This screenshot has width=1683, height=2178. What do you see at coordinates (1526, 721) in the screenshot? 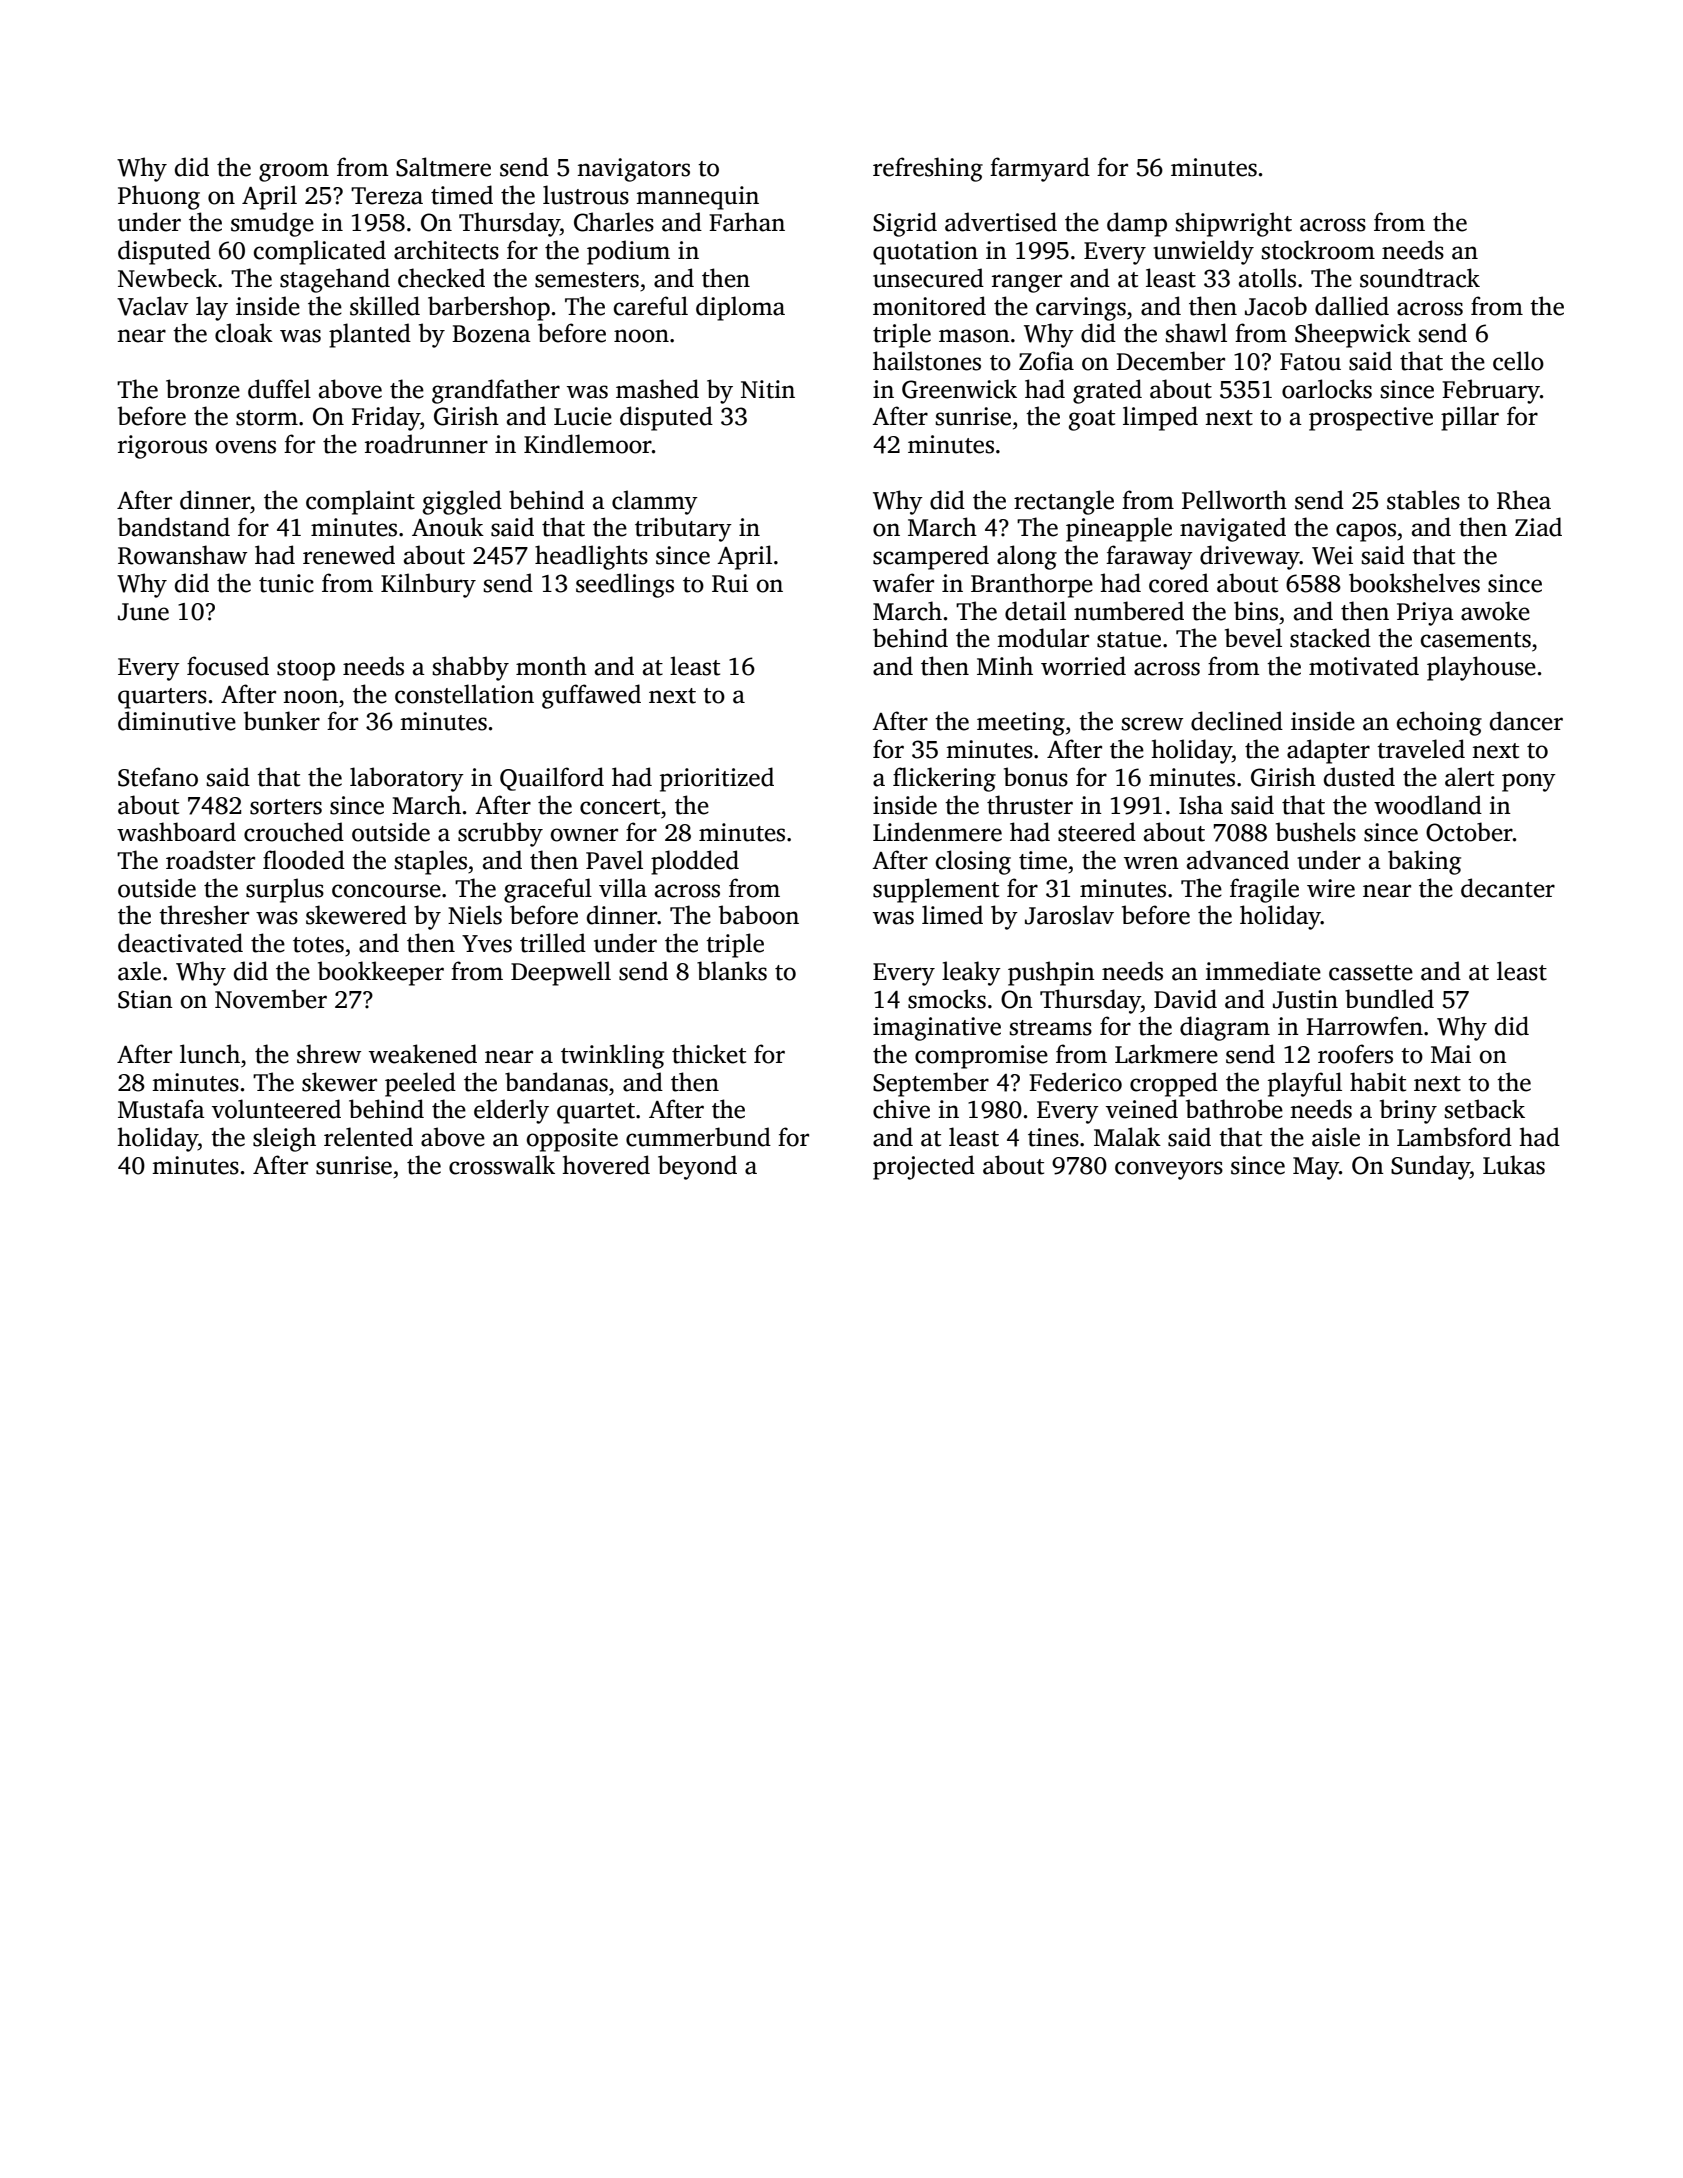
I see `dancer` at bounding box center [1526, 721].
